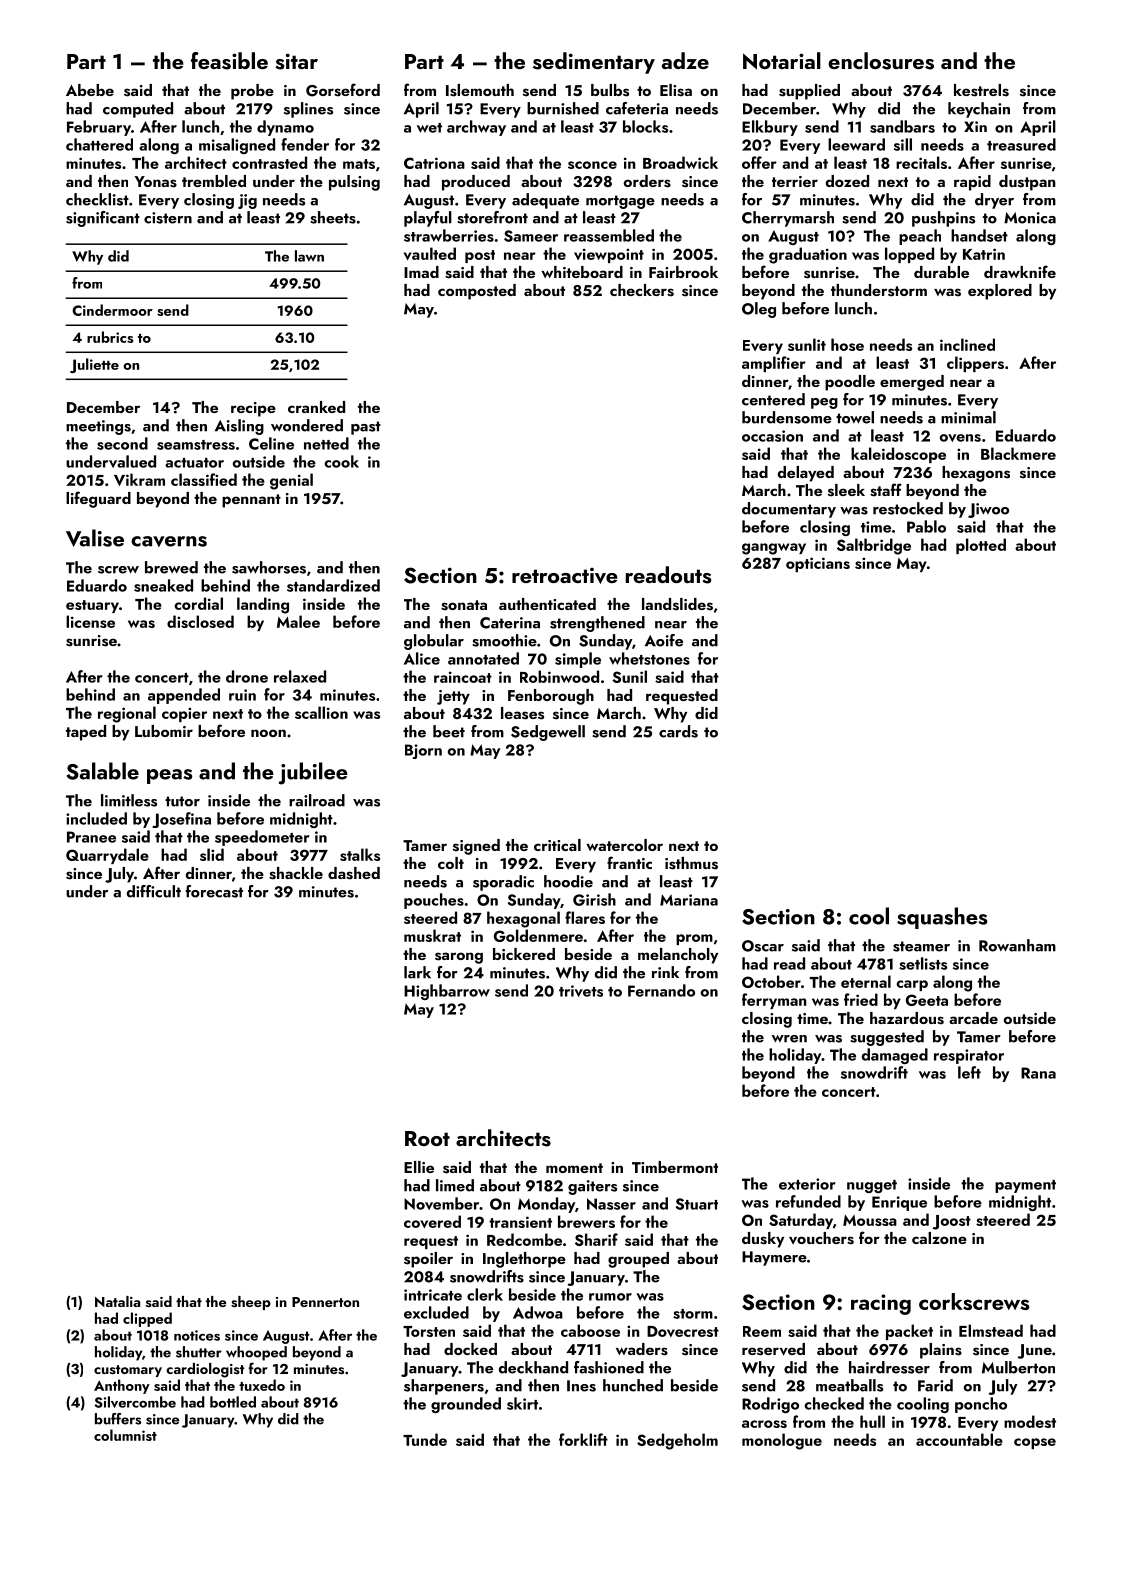 This screenshot has width=1122, height=1586. Describe the element at coordinates (94, 365) in the screenshot. I see `Juliette` at that location.
